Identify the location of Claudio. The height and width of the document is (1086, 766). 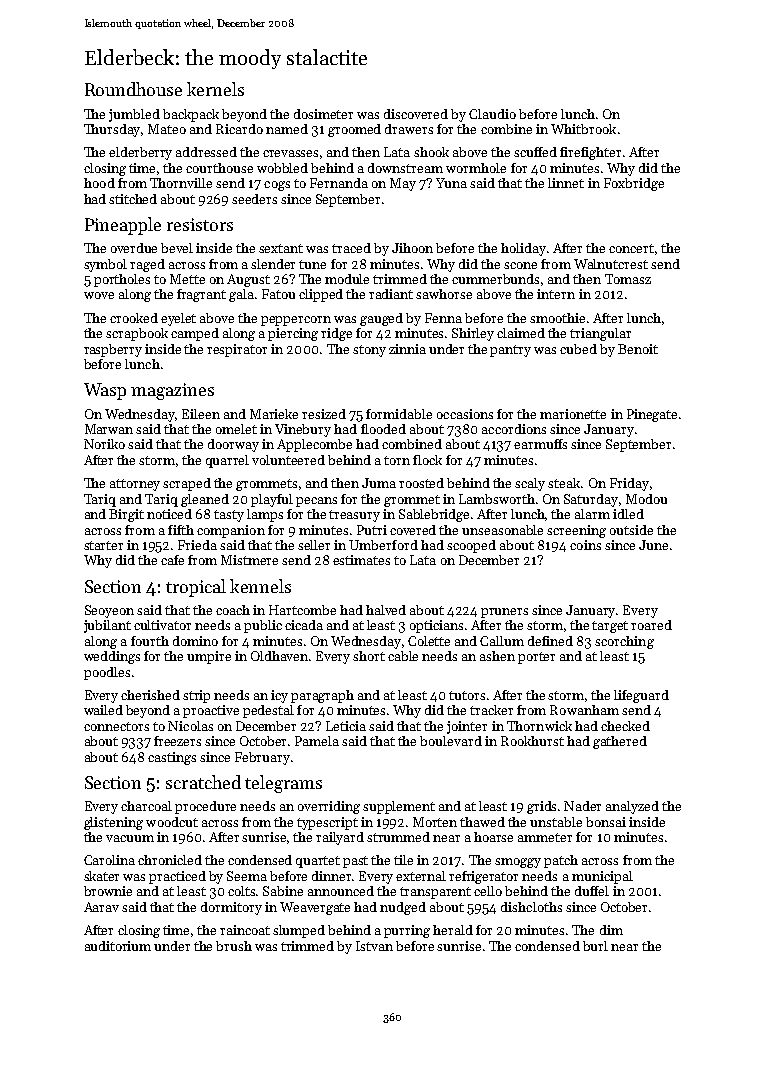
(492, 114).
